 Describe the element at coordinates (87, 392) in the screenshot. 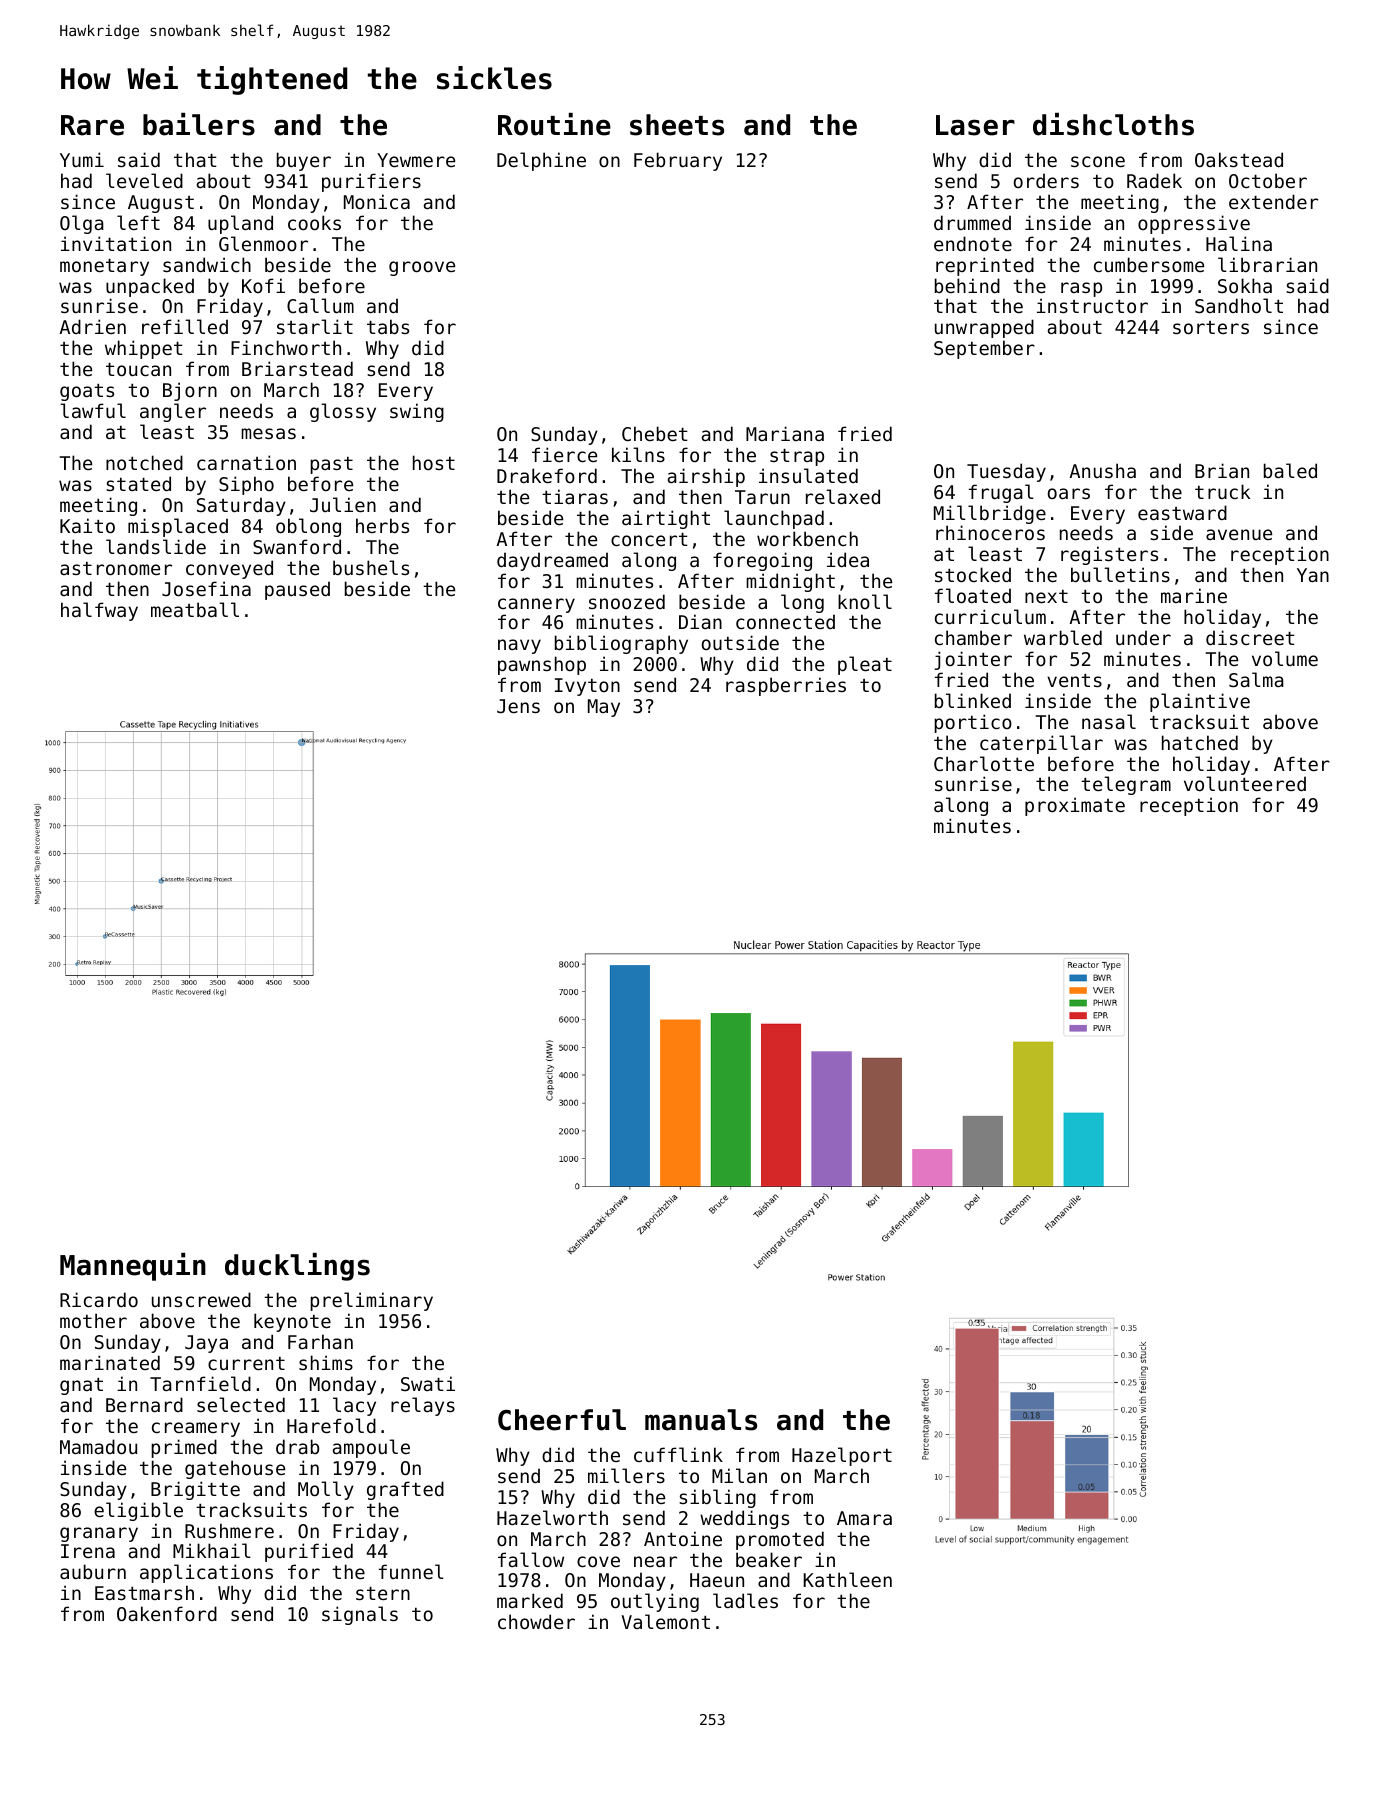

I see `goats` at that location.
